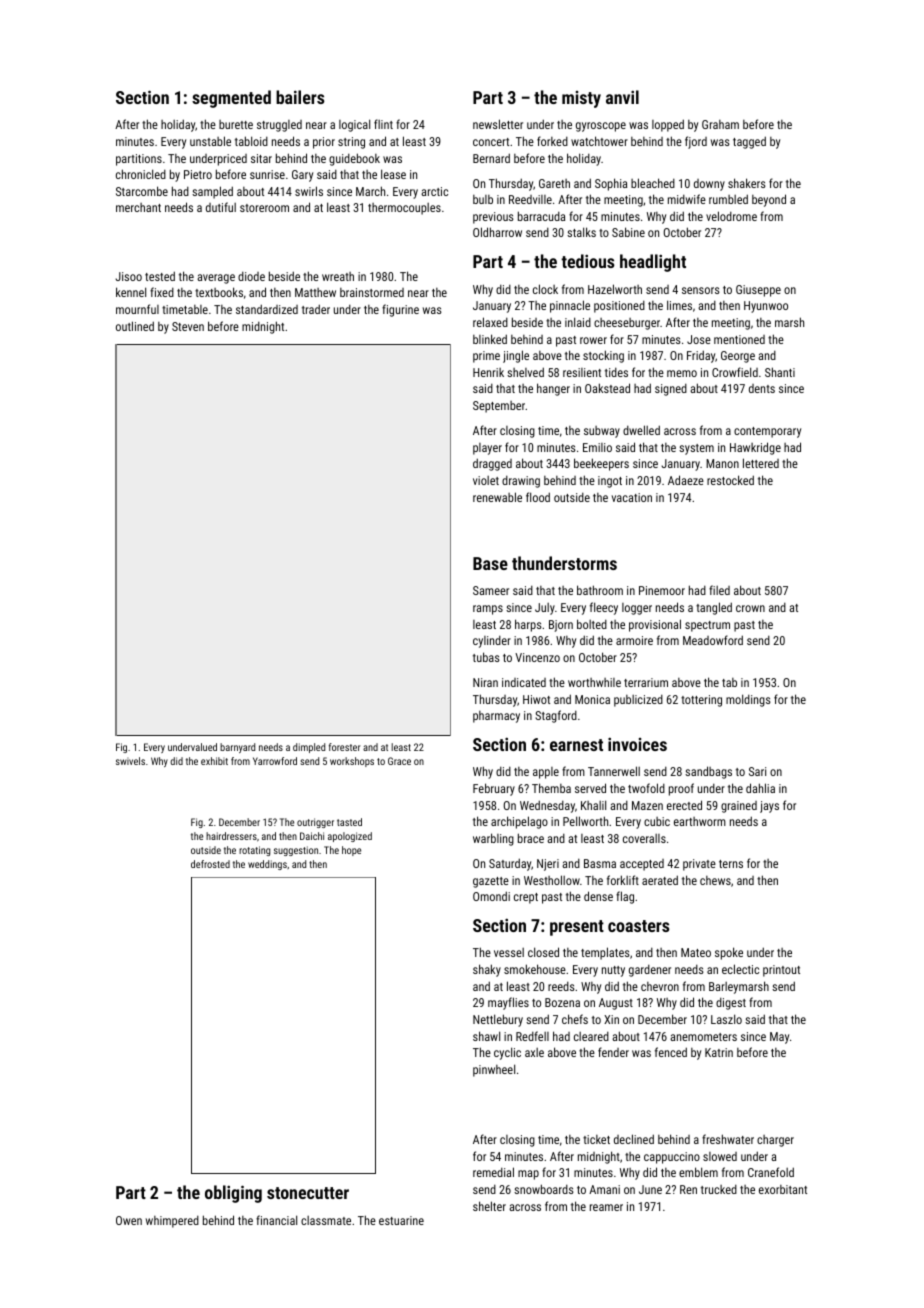 Image resolution: width=924 pixels, height=1308 pixels. I want to click on Owen, so click(129, 1220).
